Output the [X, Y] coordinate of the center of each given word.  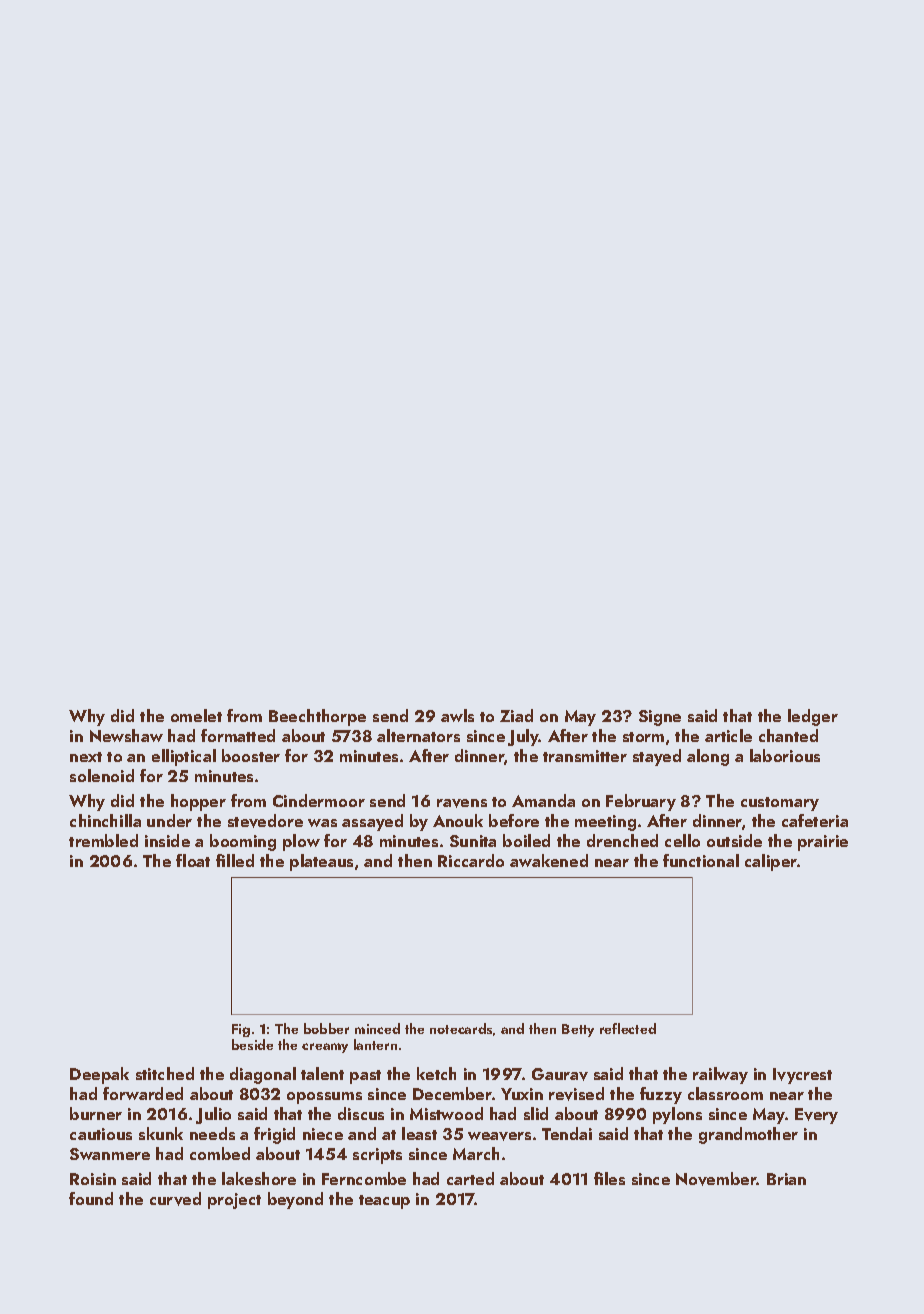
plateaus [321, 862]
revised [576, 1094]
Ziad [516, 715]
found [91, 1198]
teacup [384, 1202]
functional [701, 860]
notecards [461, 1028]
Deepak [99, 1075]
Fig [241, 1030]
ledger [813, 717]
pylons [677, 1115]
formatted [238, 735]
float [193, 860]
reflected [628, 1028]
